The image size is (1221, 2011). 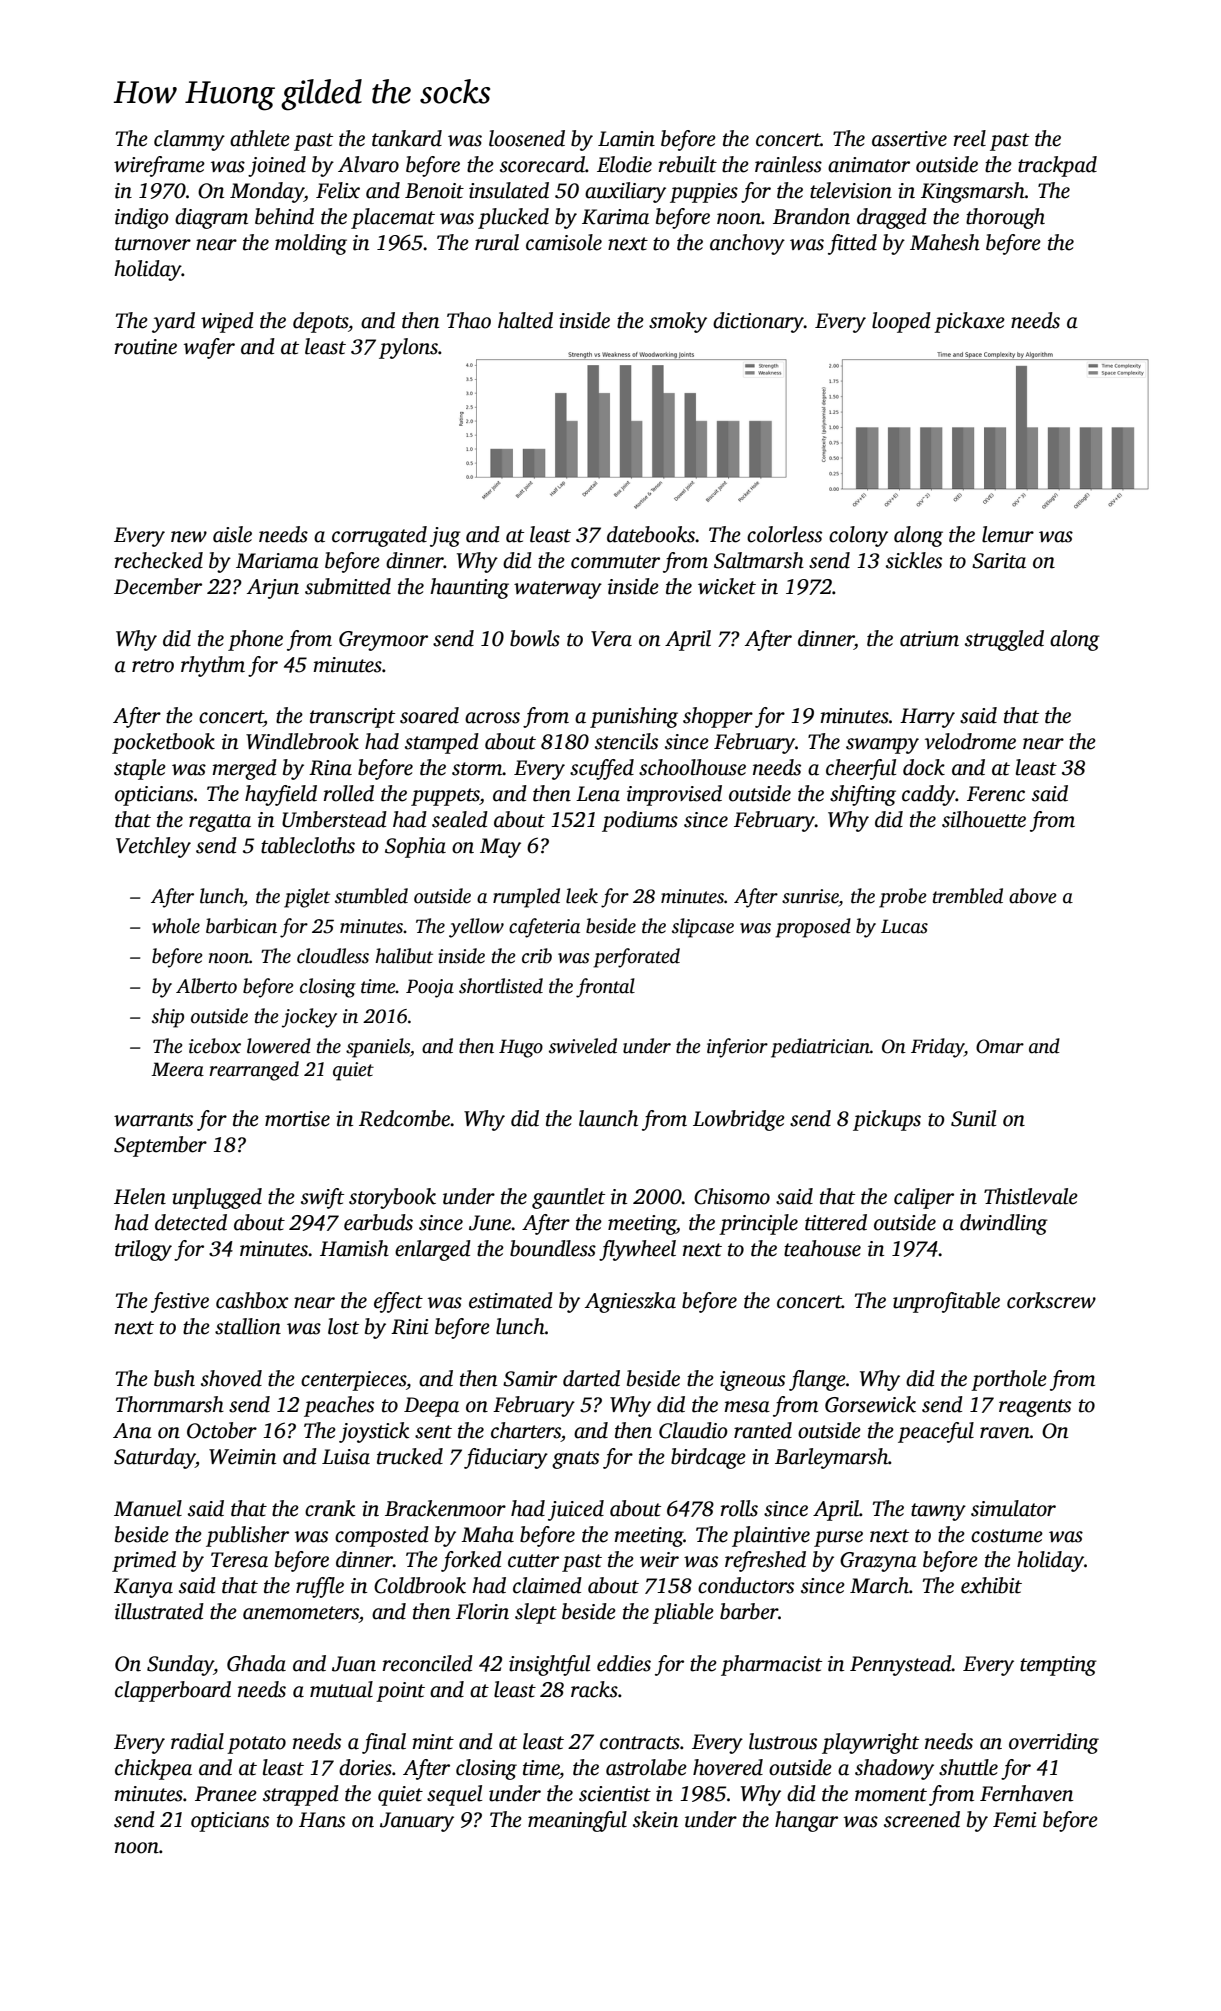 I want to click on clammy, so click(x=189, y=140).
